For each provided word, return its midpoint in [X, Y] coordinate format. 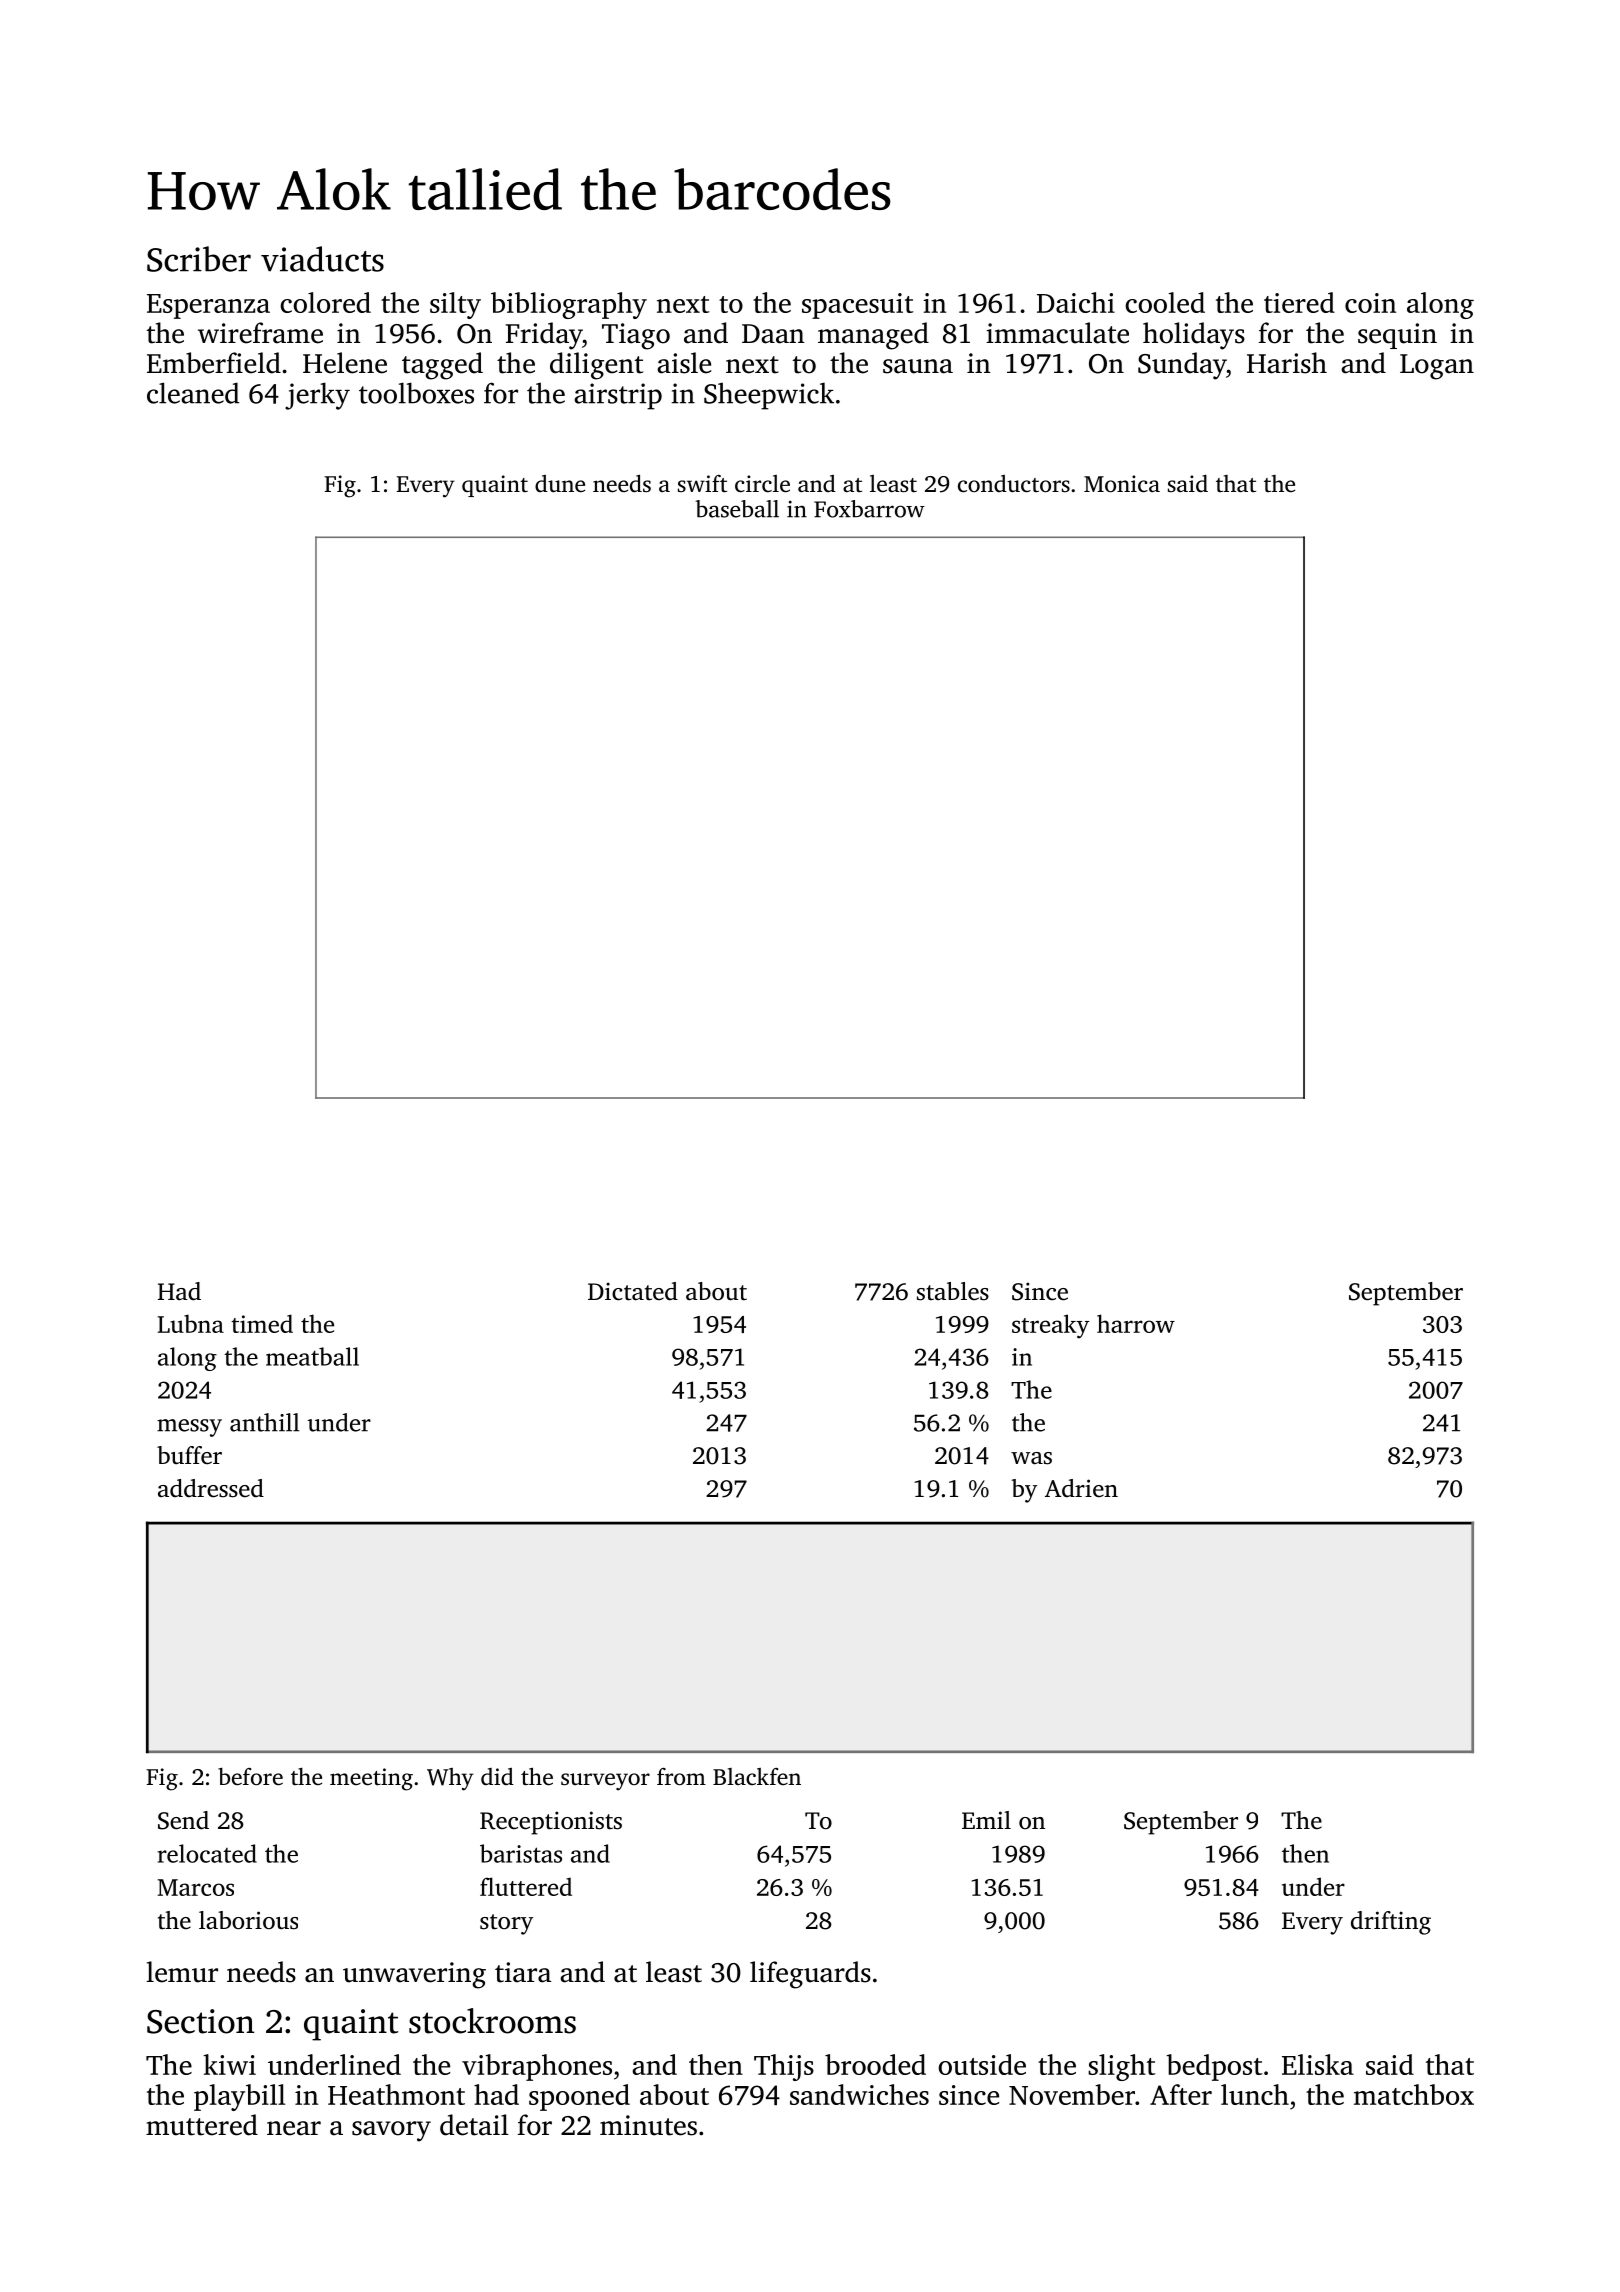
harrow [1136, 1323]
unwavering [414, 1975]
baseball [737, 509]
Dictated [633, 1291]
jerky [317, 396]
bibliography [569, 305]
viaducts [322, 259]
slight [1121, 2067]
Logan [1437, 367]
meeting [371, 1779]
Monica [1122, 484]
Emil [986, 1820]
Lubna [190, 1323]
